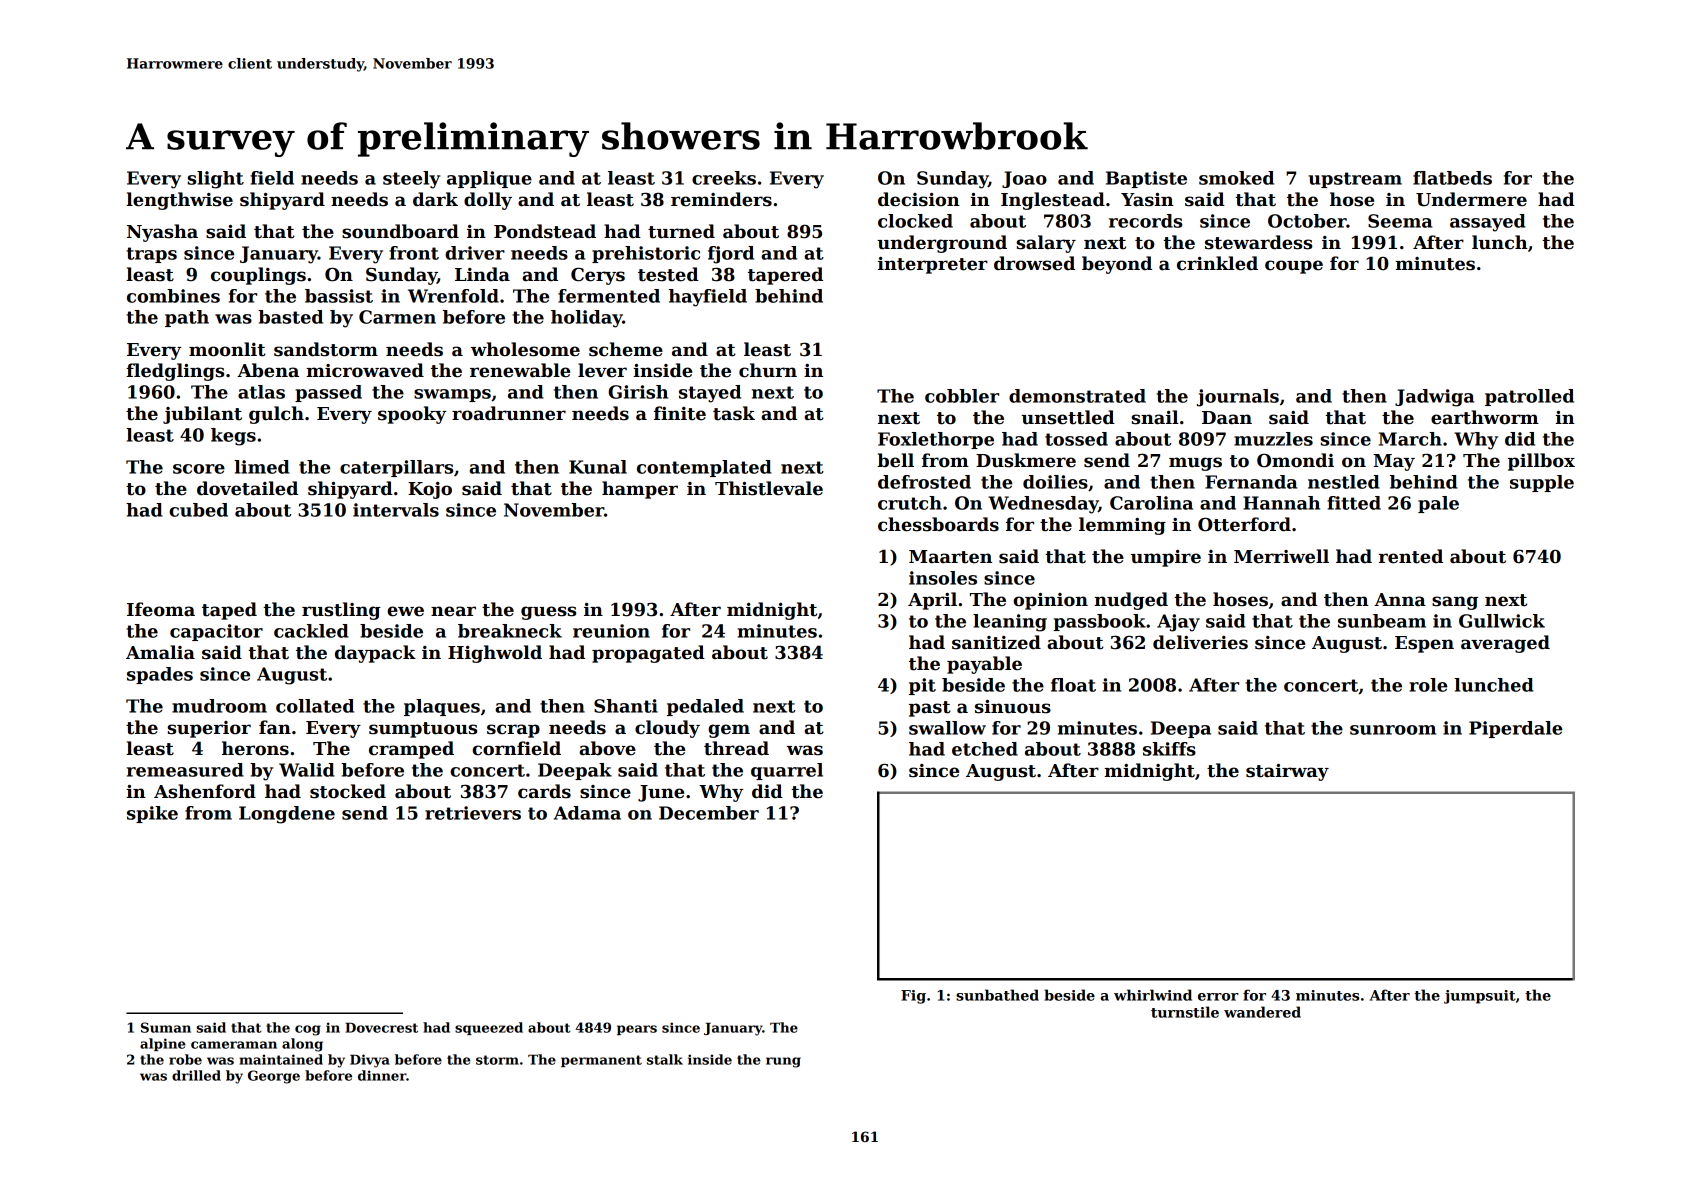 The width and height of the image is (1701, 1203). Describe the element at coordinates (1122, 526) in the image. I see `lemming` at that location.
